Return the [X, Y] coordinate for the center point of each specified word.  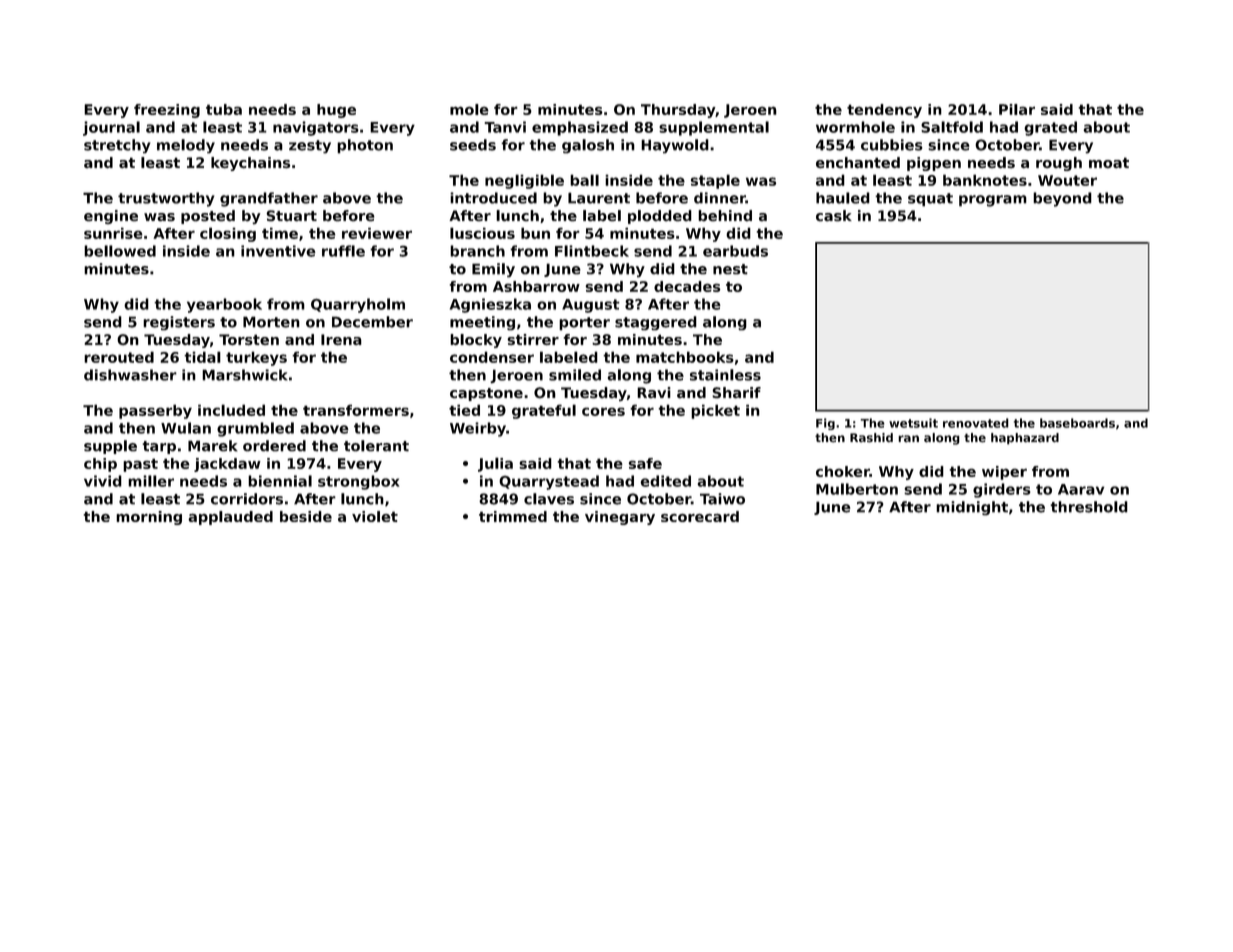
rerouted [119, 357]
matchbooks [685, 357]
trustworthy [166, 199]
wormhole [855, 127]
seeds [473, 145]
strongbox [358, 482]
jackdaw [227, 465]
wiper [1004, 473]
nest [730, 269]
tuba [224, 109]
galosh [588, 146]
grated [1050, 128]
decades [687, 286]
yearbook [224, 305]
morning [149, 518]
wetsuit [913, 423]
